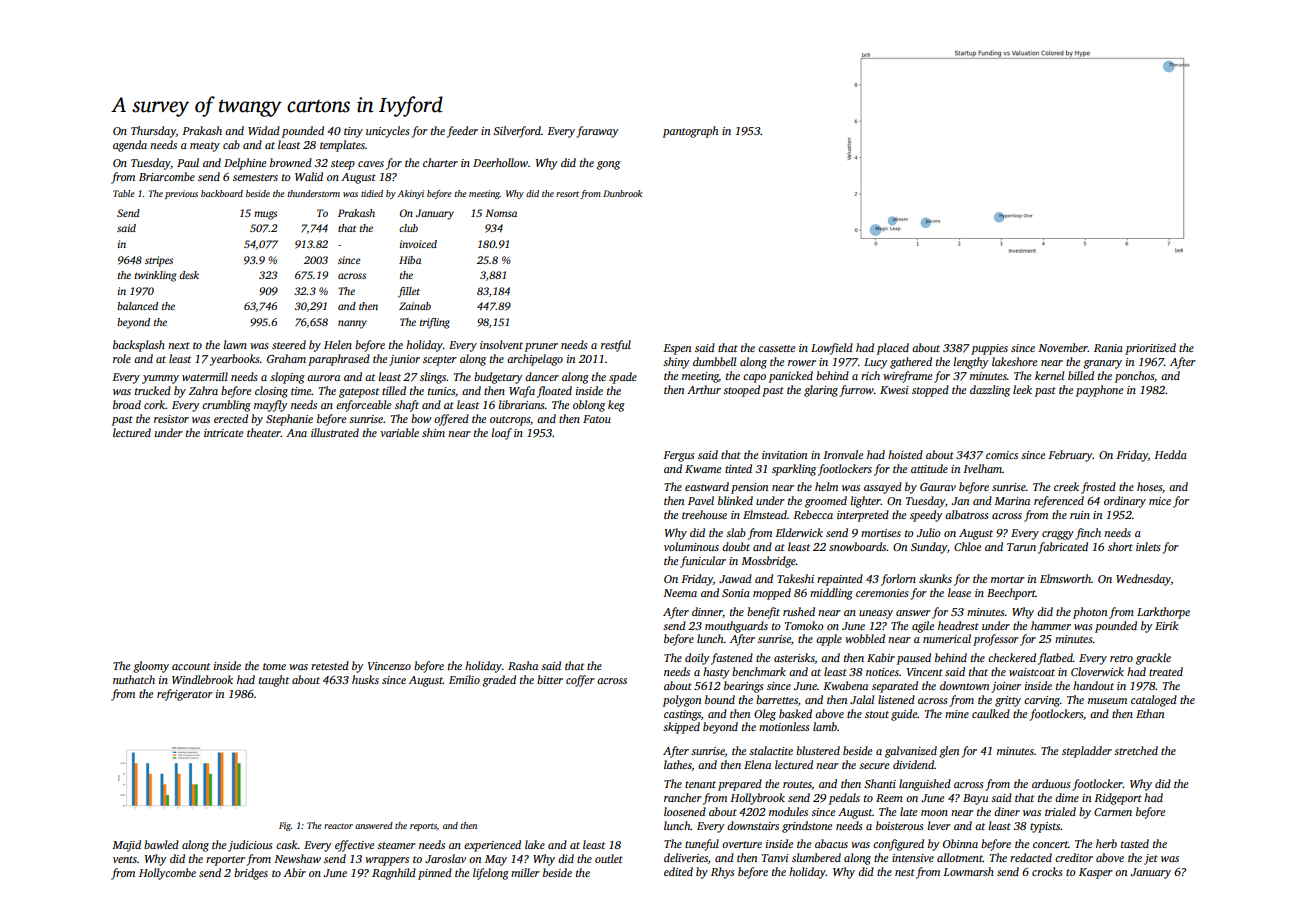  What do you see at coordinates (608, 165) in the image?
I see `gong` at bounding box center [608, 165].
